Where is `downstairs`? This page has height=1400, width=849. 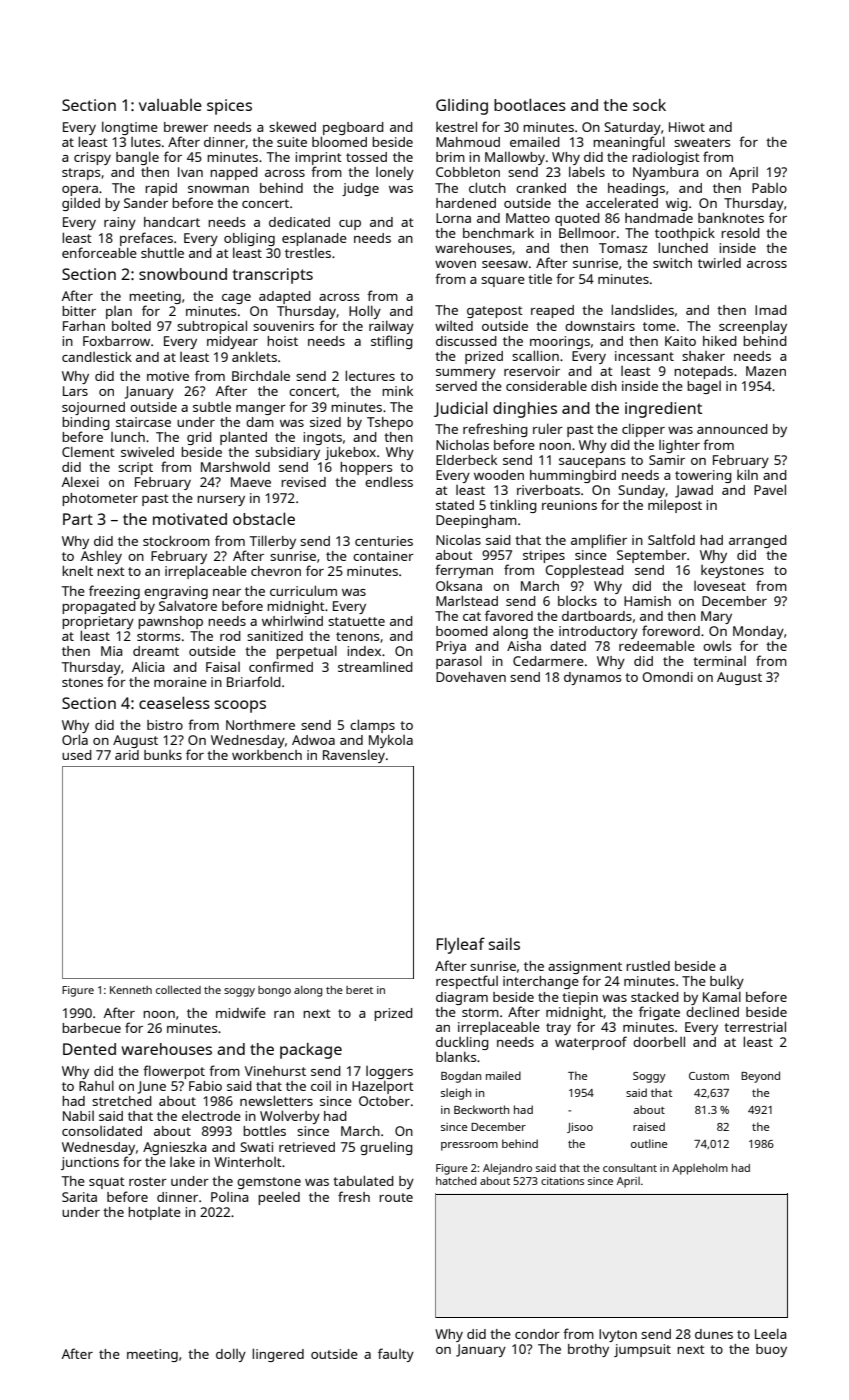
downstairs is located at coordinates (600, 326).
